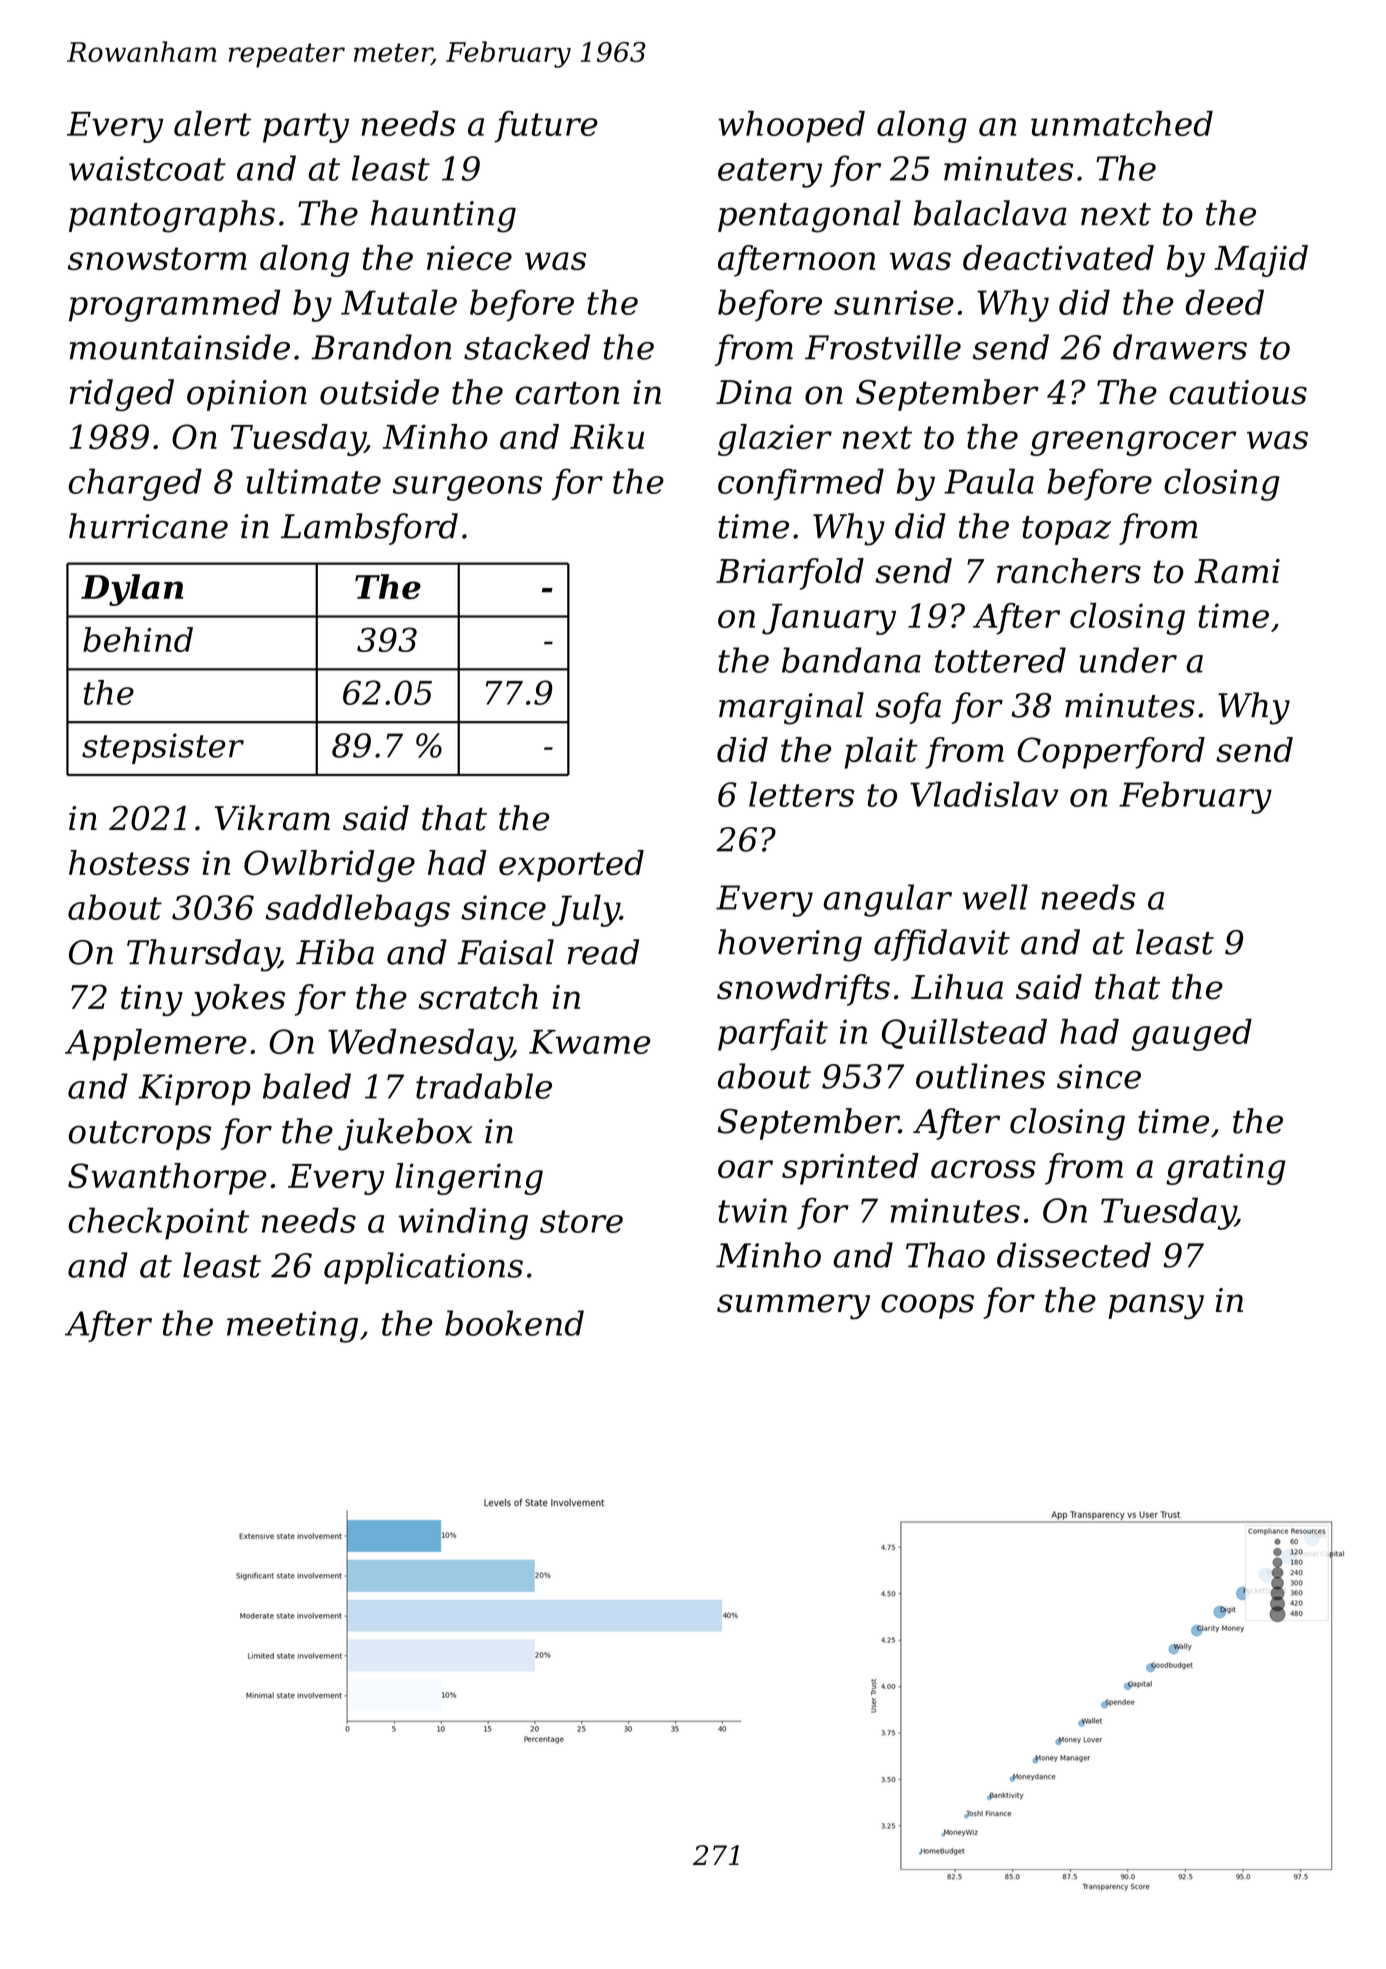 This screenshot has height=1969, width=1386. I want to click on well, so click(995, 897).
